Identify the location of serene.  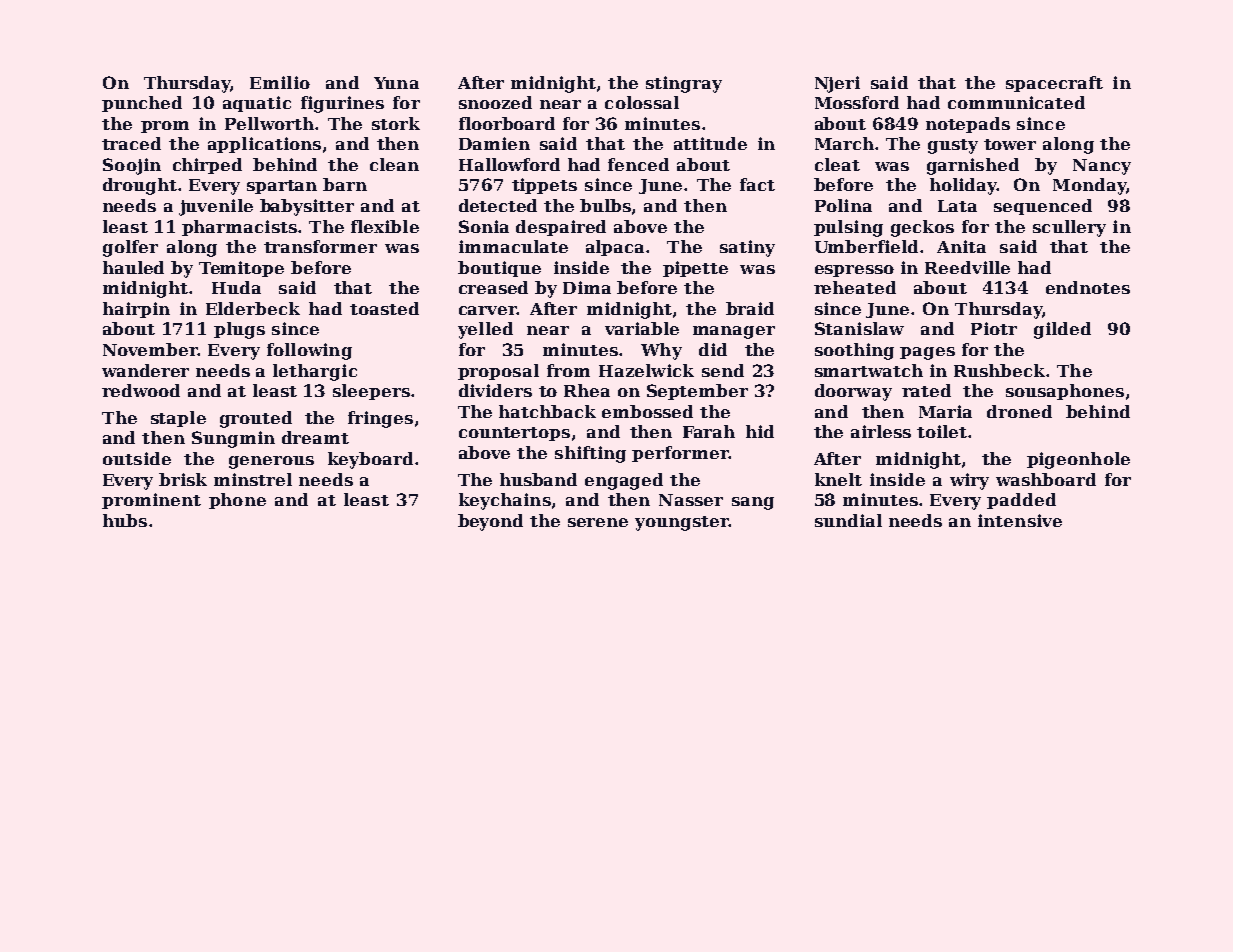
(598, 522).
